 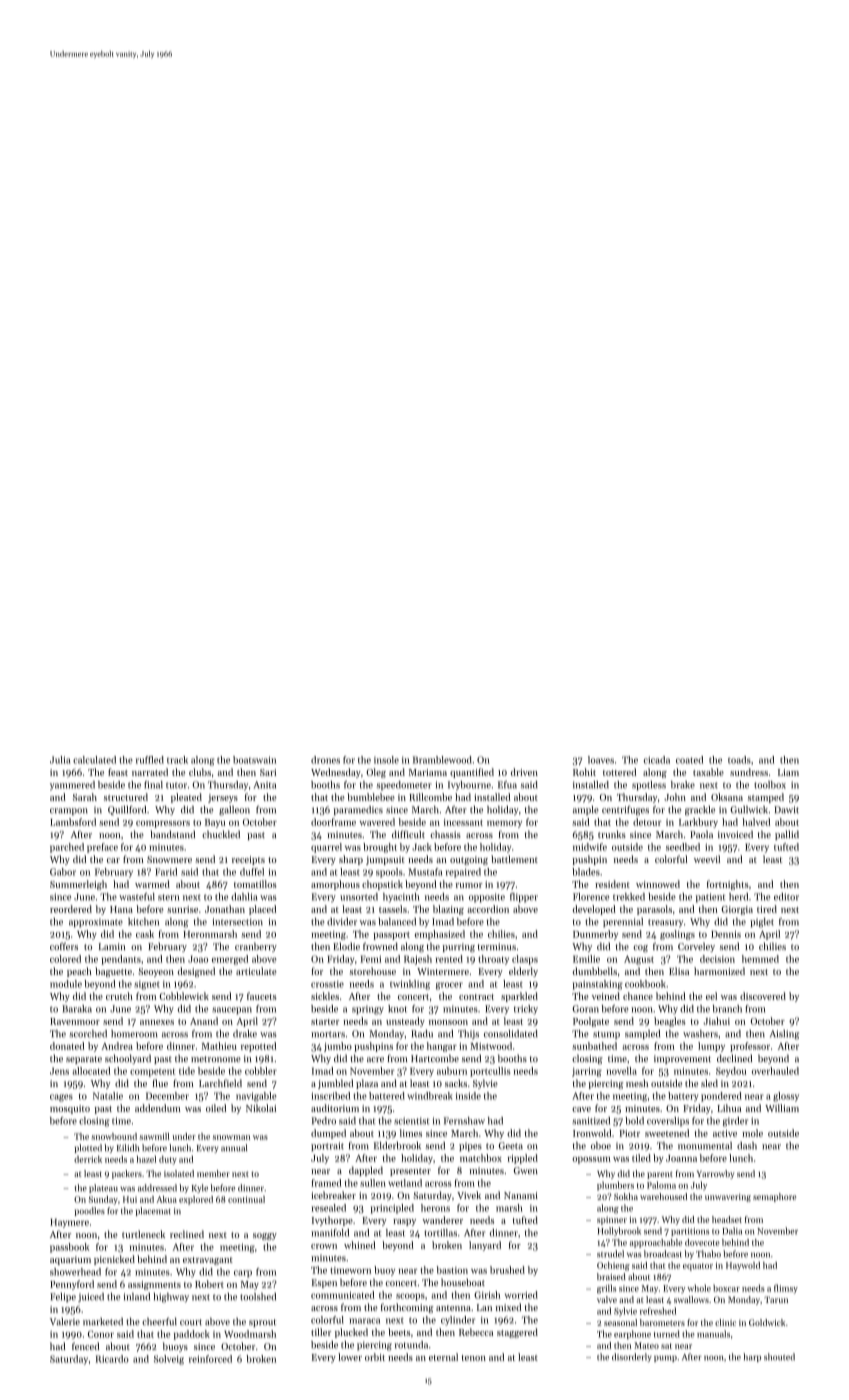 What do you see at coordinates (248, 860) in the image?
I see `receipts` at bounding box center [248, 860].
